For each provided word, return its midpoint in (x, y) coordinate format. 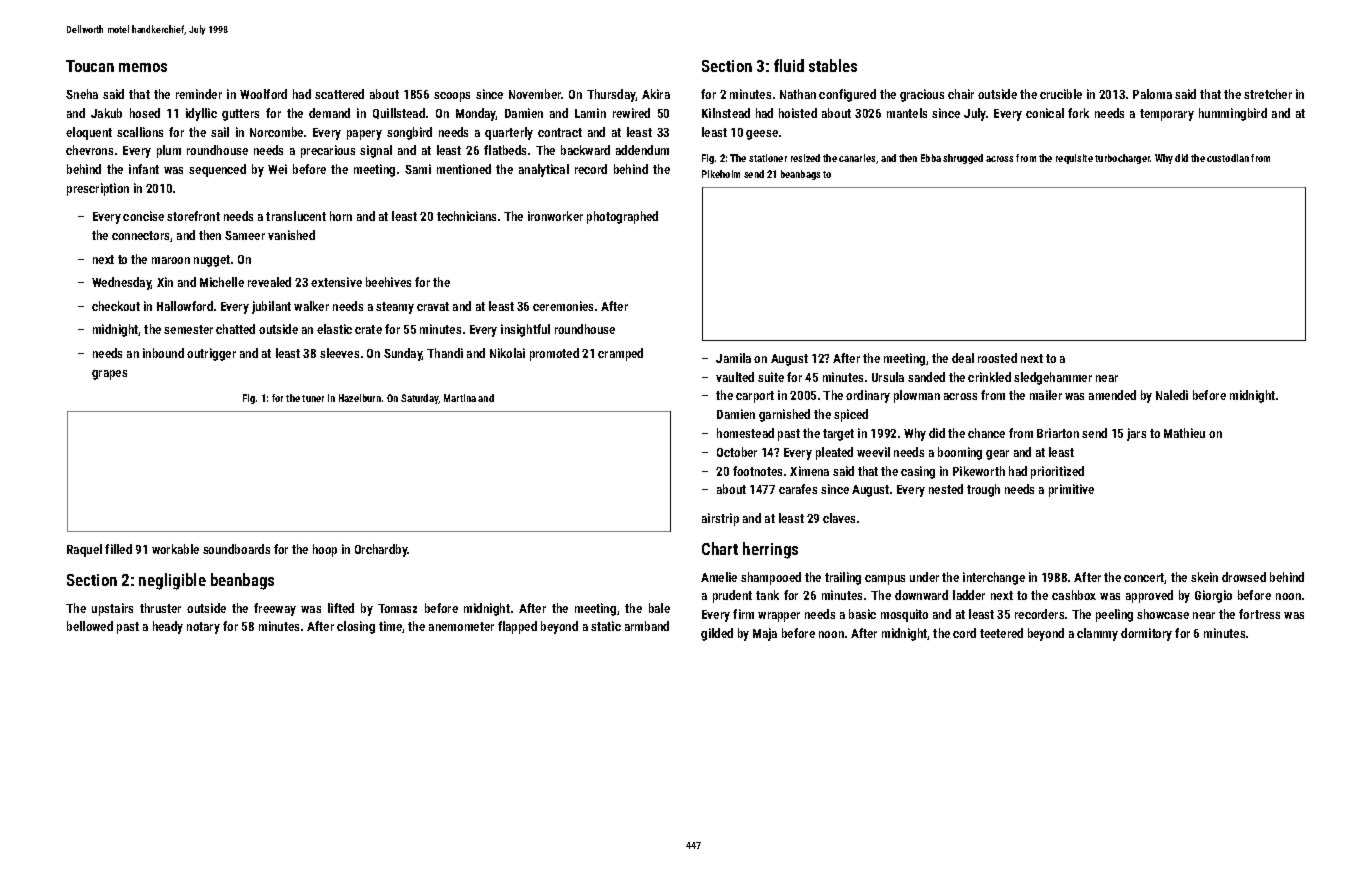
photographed (622, 217)
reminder (199, 94)
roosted (997, 358)
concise (143, 216)
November (535, 94)
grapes (109, 375)
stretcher (1268, 94)
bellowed (90, 626)
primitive (1071, 490)
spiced (851, 415)
